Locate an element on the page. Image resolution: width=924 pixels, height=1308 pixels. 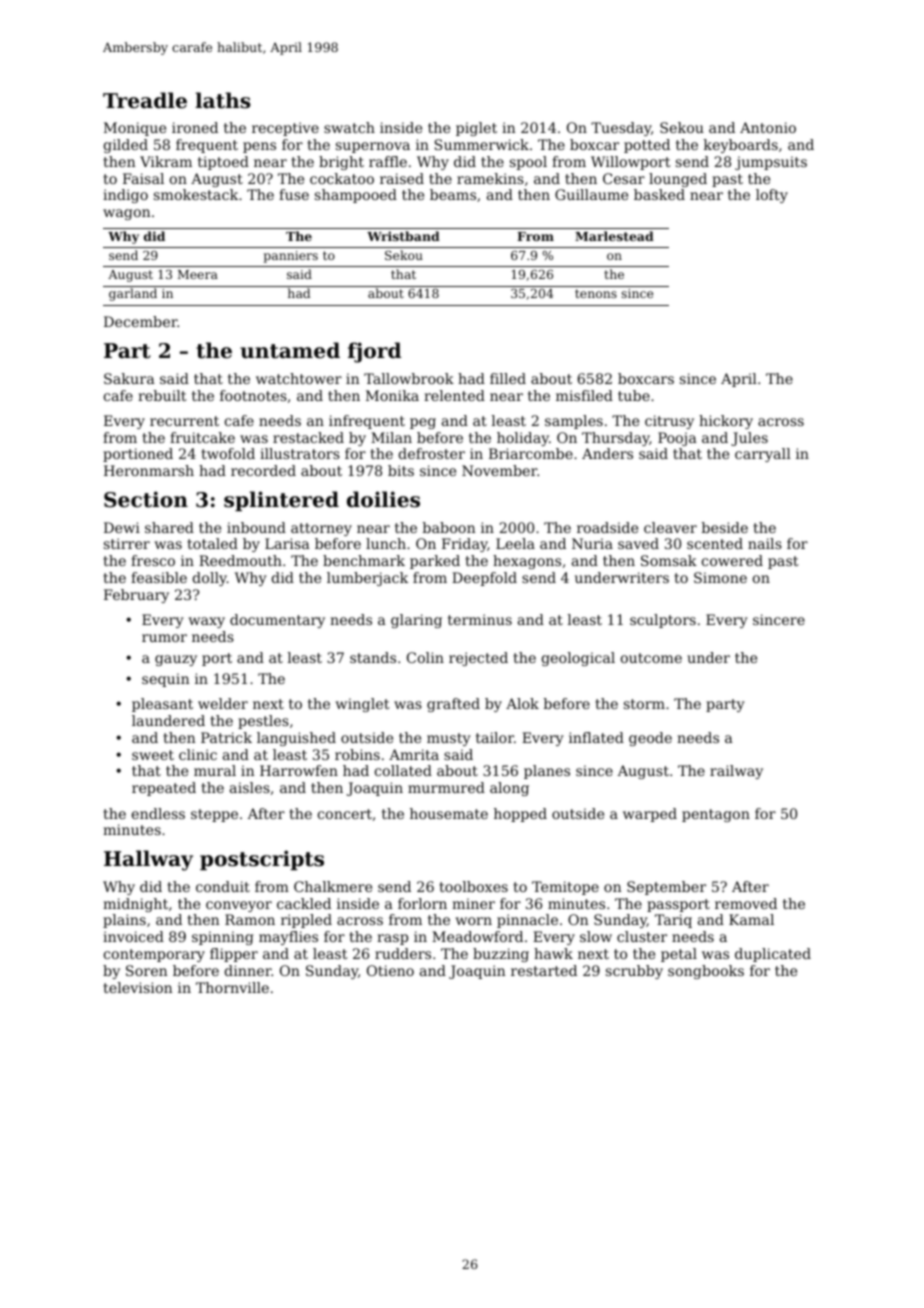
laths is located at coordinates (223, 100).
